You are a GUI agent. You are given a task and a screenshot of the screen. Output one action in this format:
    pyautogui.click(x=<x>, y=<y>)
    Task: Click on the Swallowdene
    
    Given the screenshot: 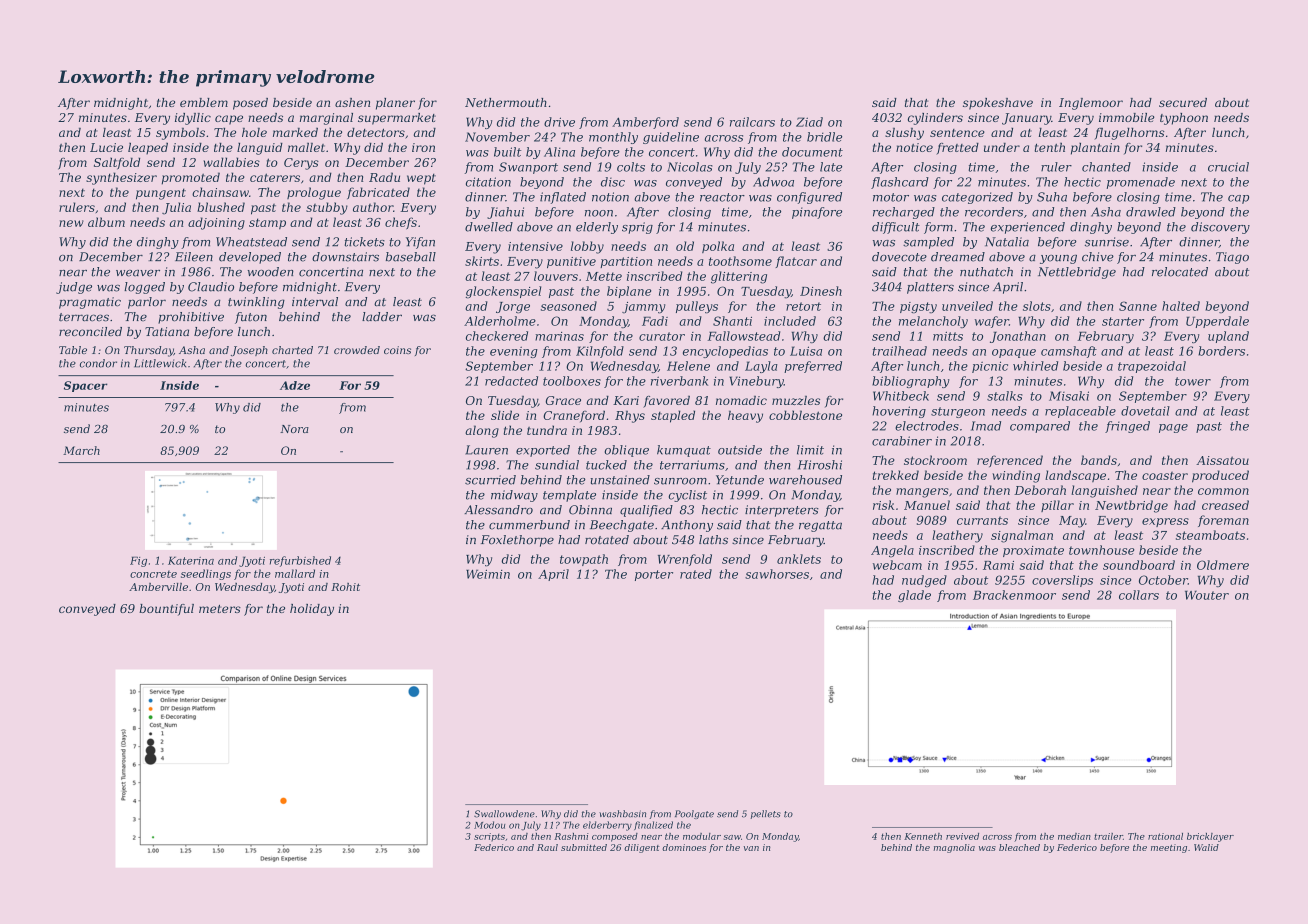 What is the action you would take?
    pyautogui.click(x=504, y=814)
